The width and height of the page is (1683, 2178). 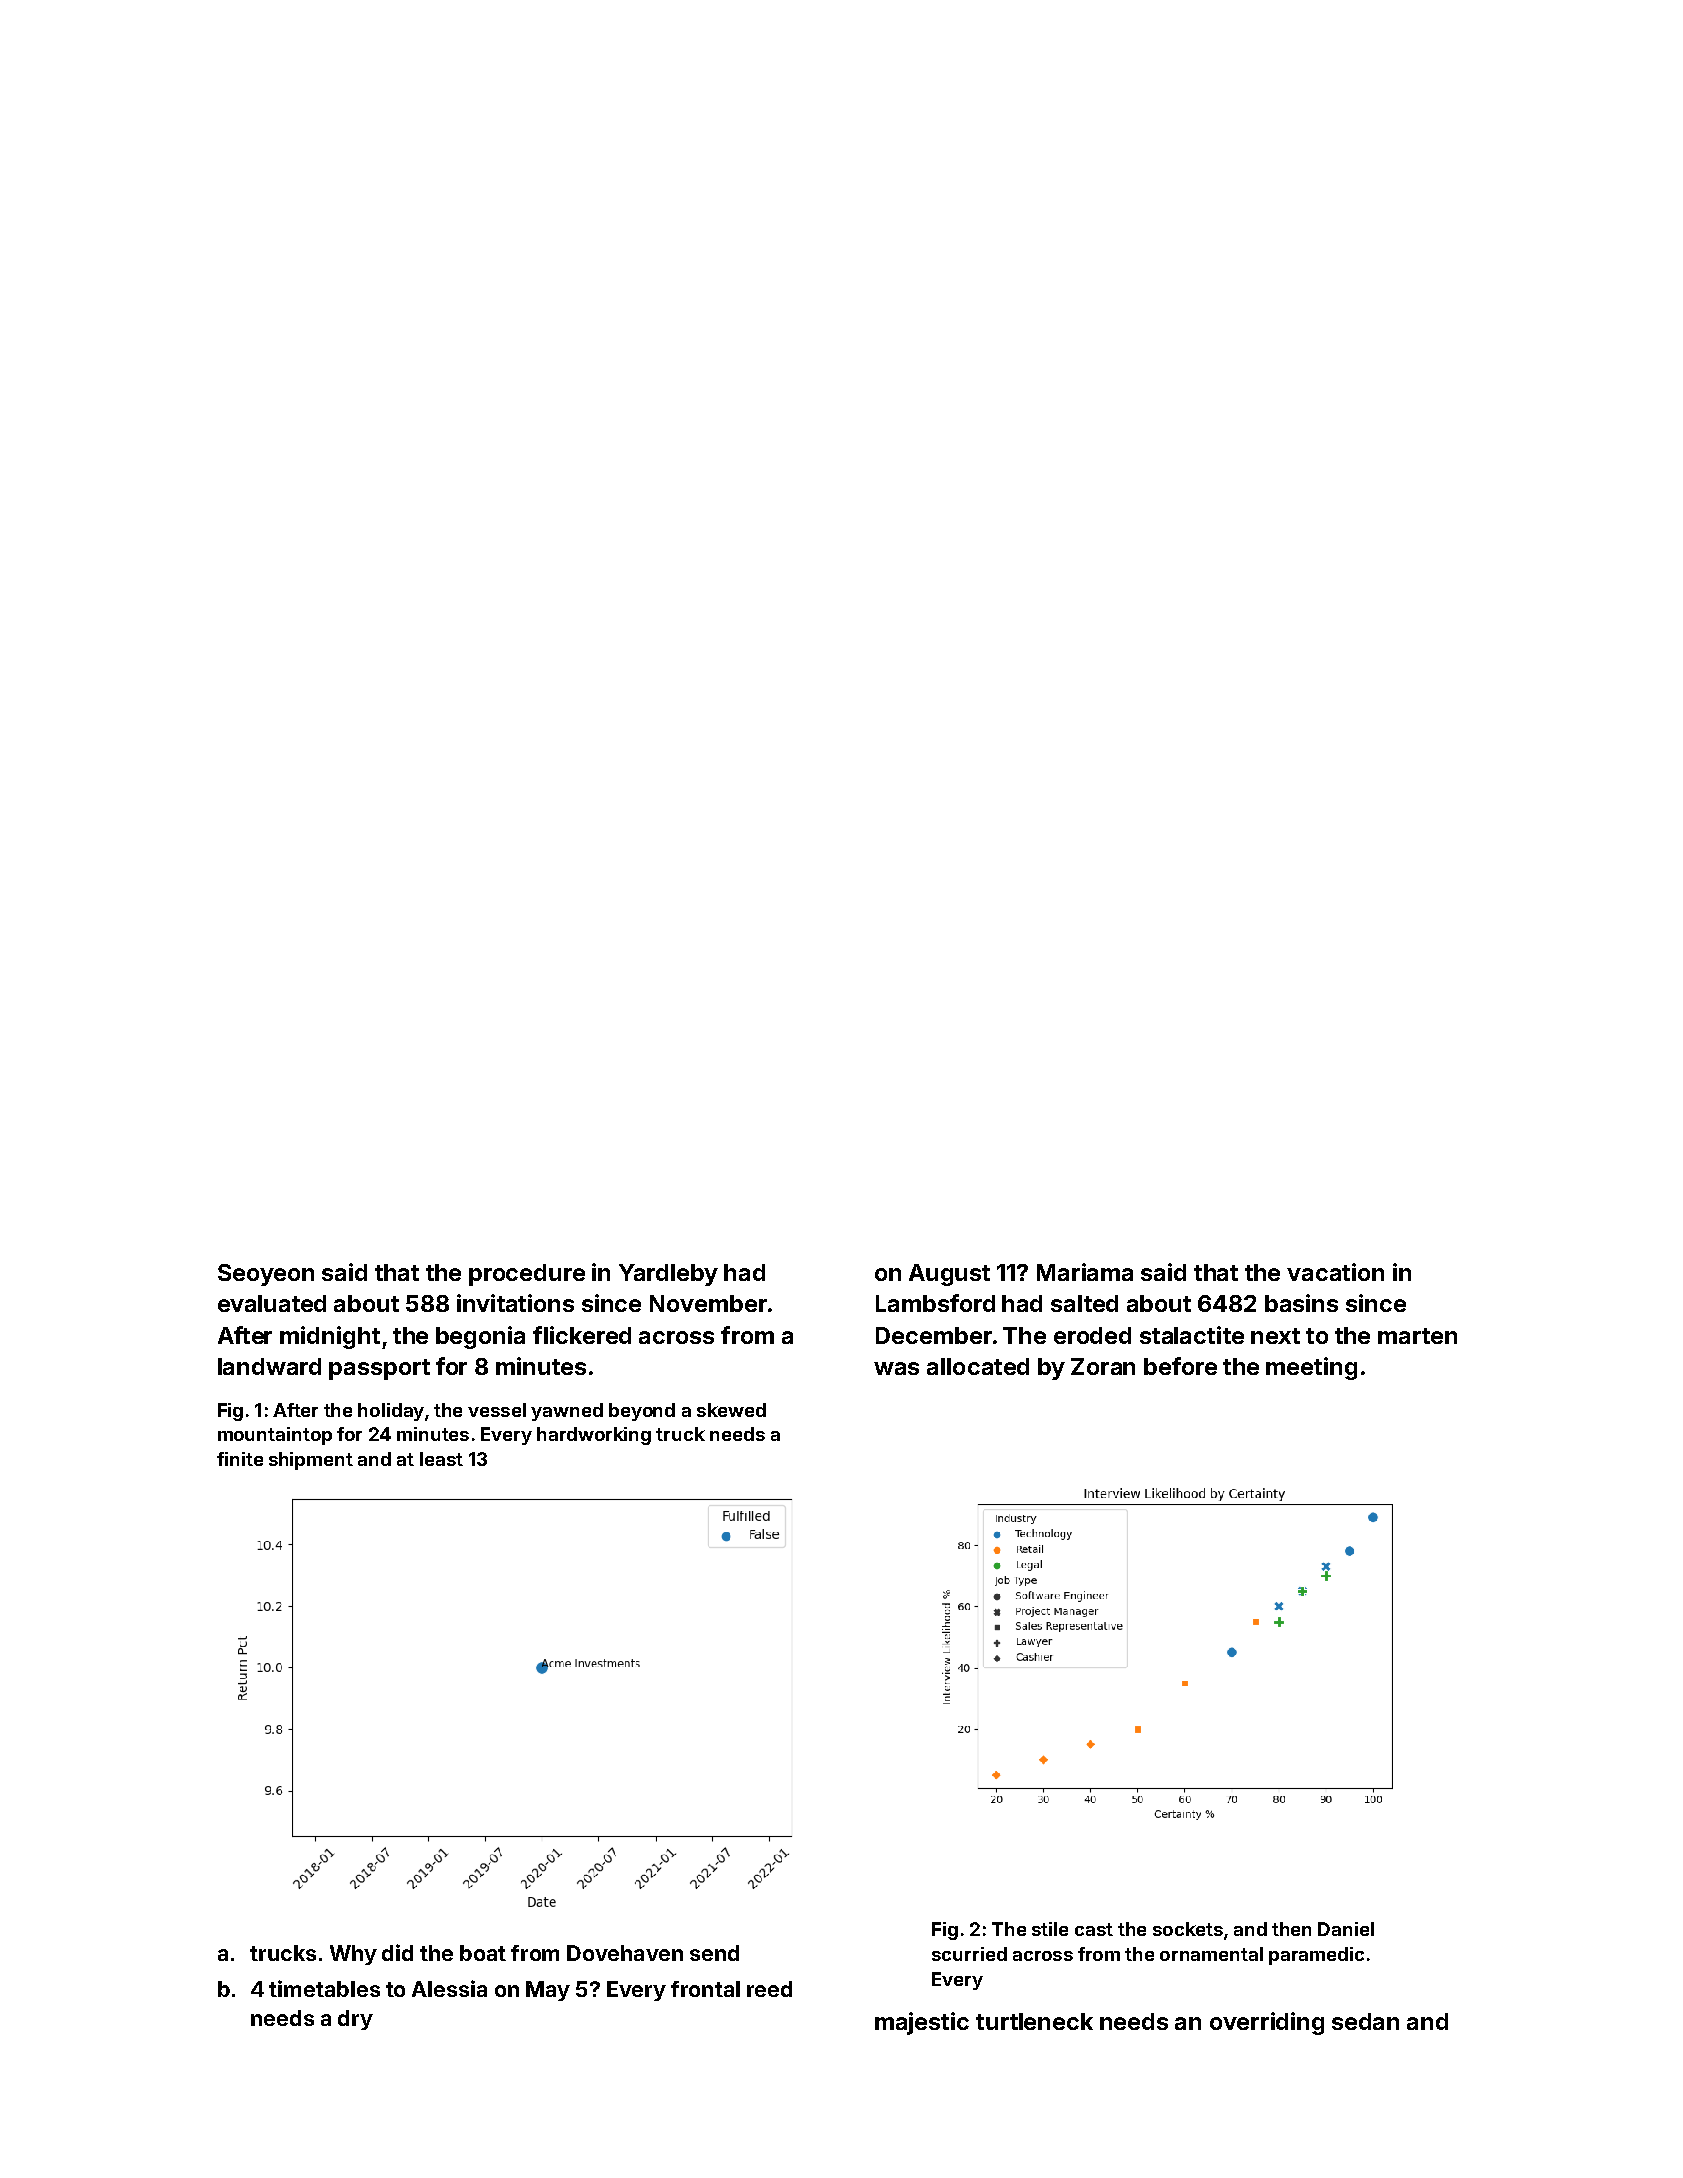 I want to click on sockets, so click(x=1188, y=1929).
